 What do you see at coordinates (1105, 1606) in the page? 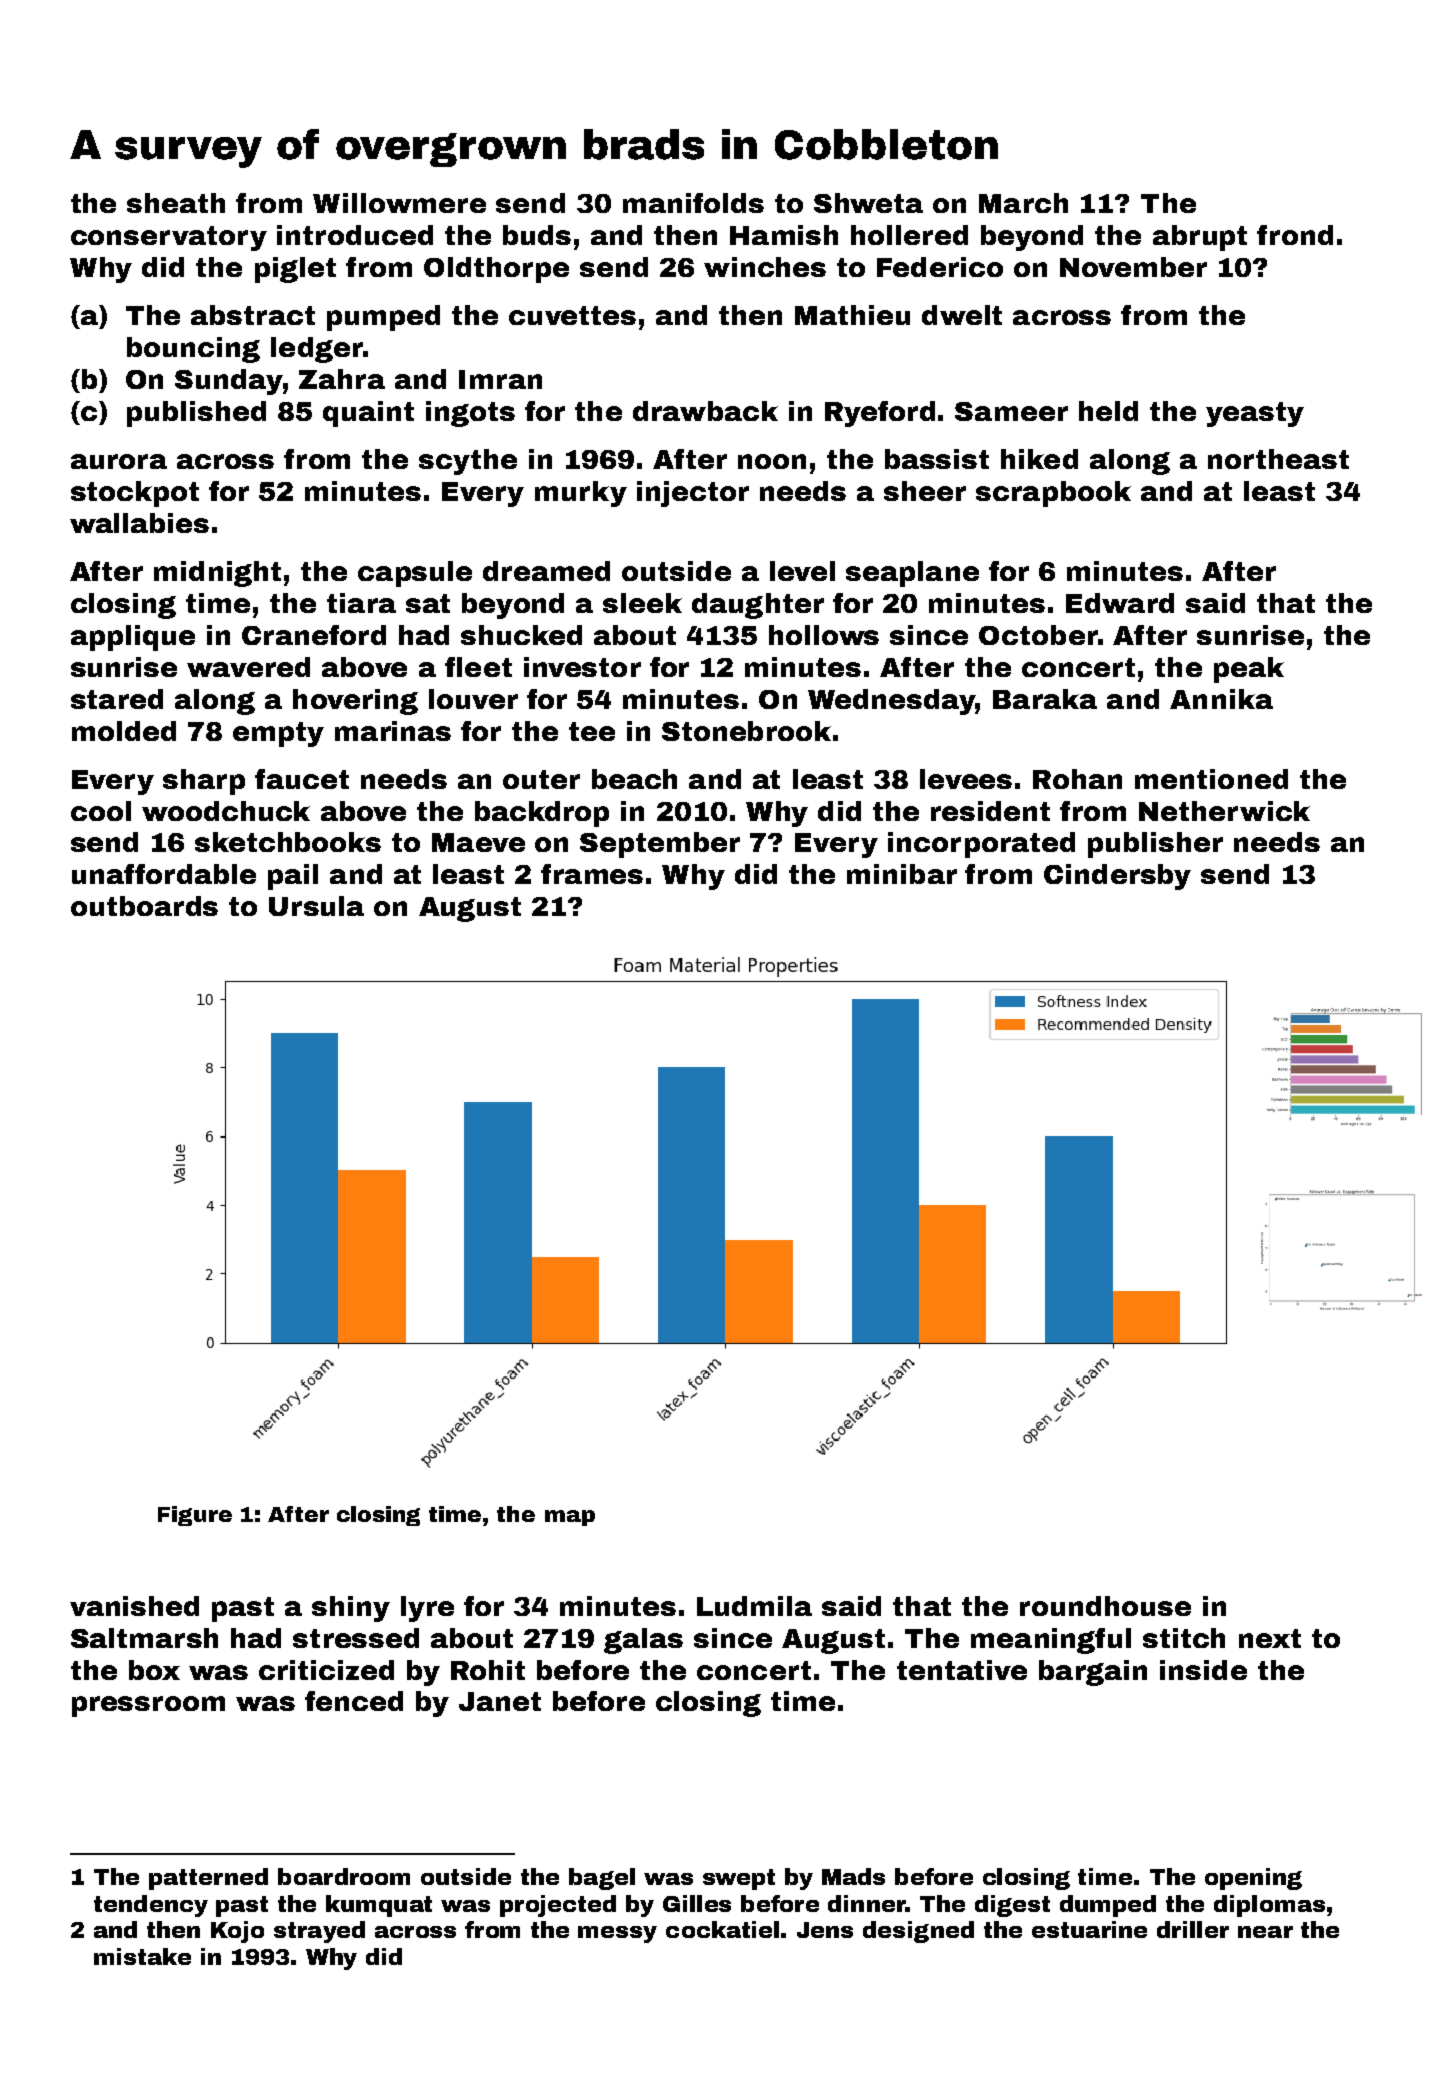
I see `roundhouse` at bounding box center [1105, 1606].
